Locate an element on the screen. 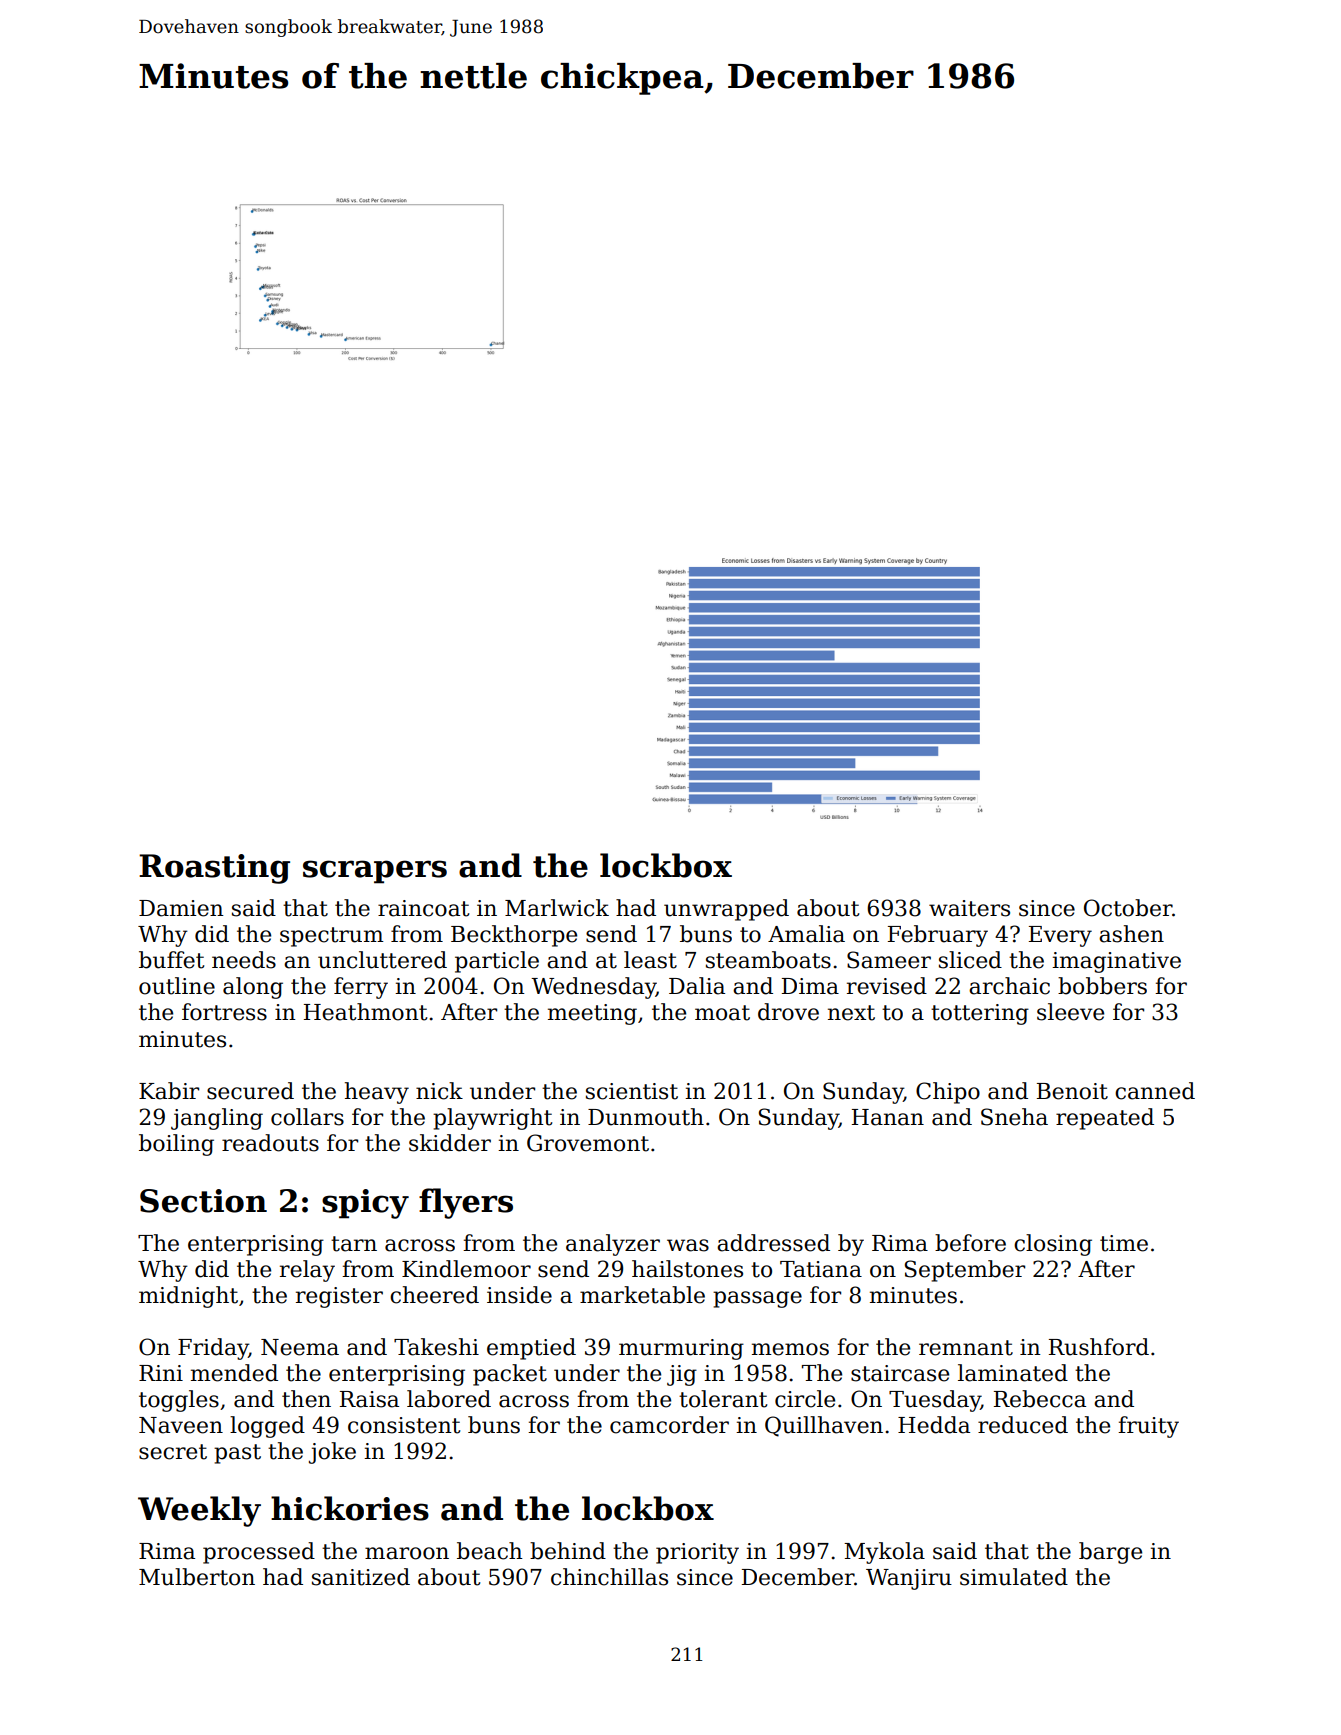 This screenshot has height=1735, width=1341. waiters is located at coordinates (969, 908).
